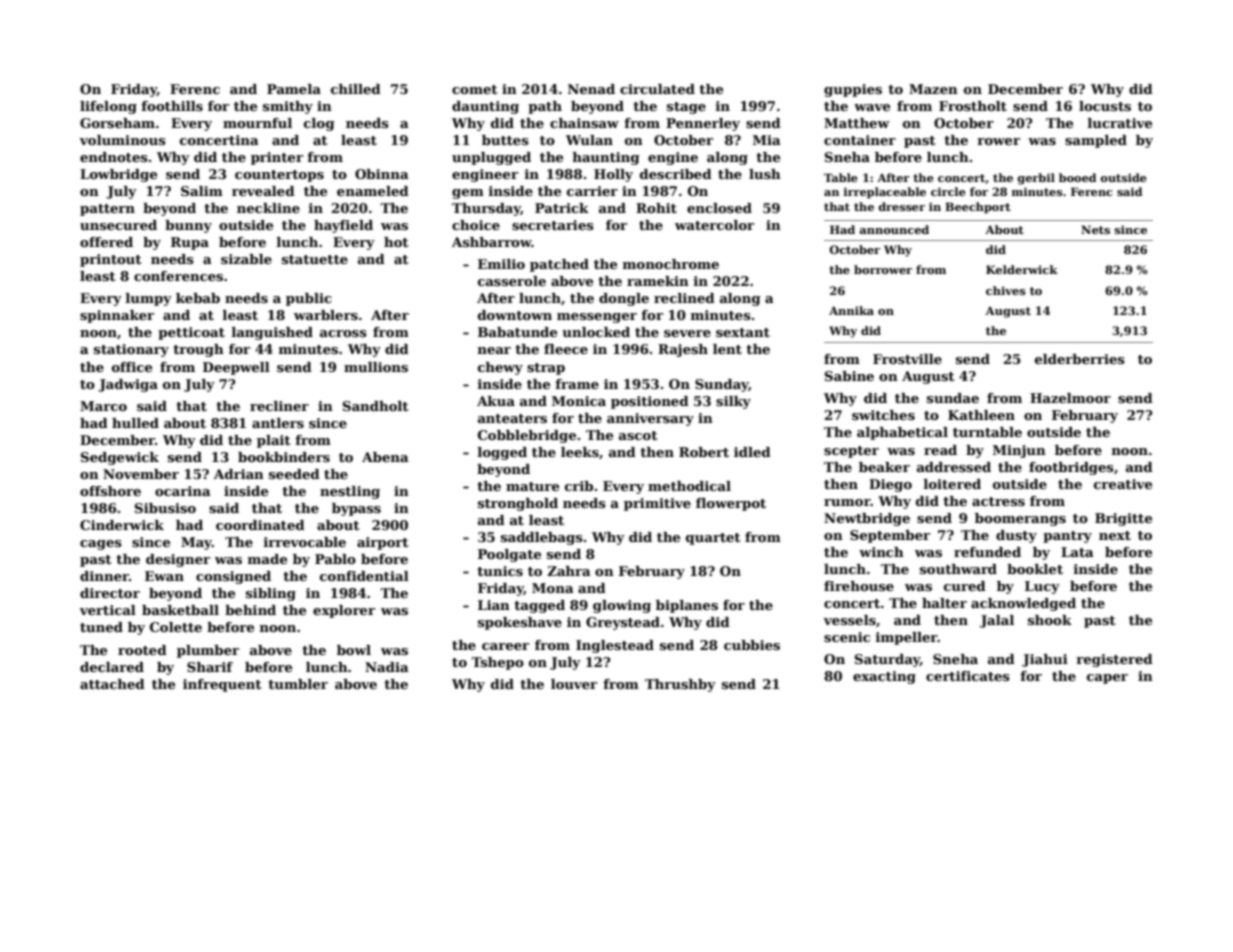  What do you see at coordinates (623, 623) in the page?
I see `Greystead` at bounding box center [623, 623].
